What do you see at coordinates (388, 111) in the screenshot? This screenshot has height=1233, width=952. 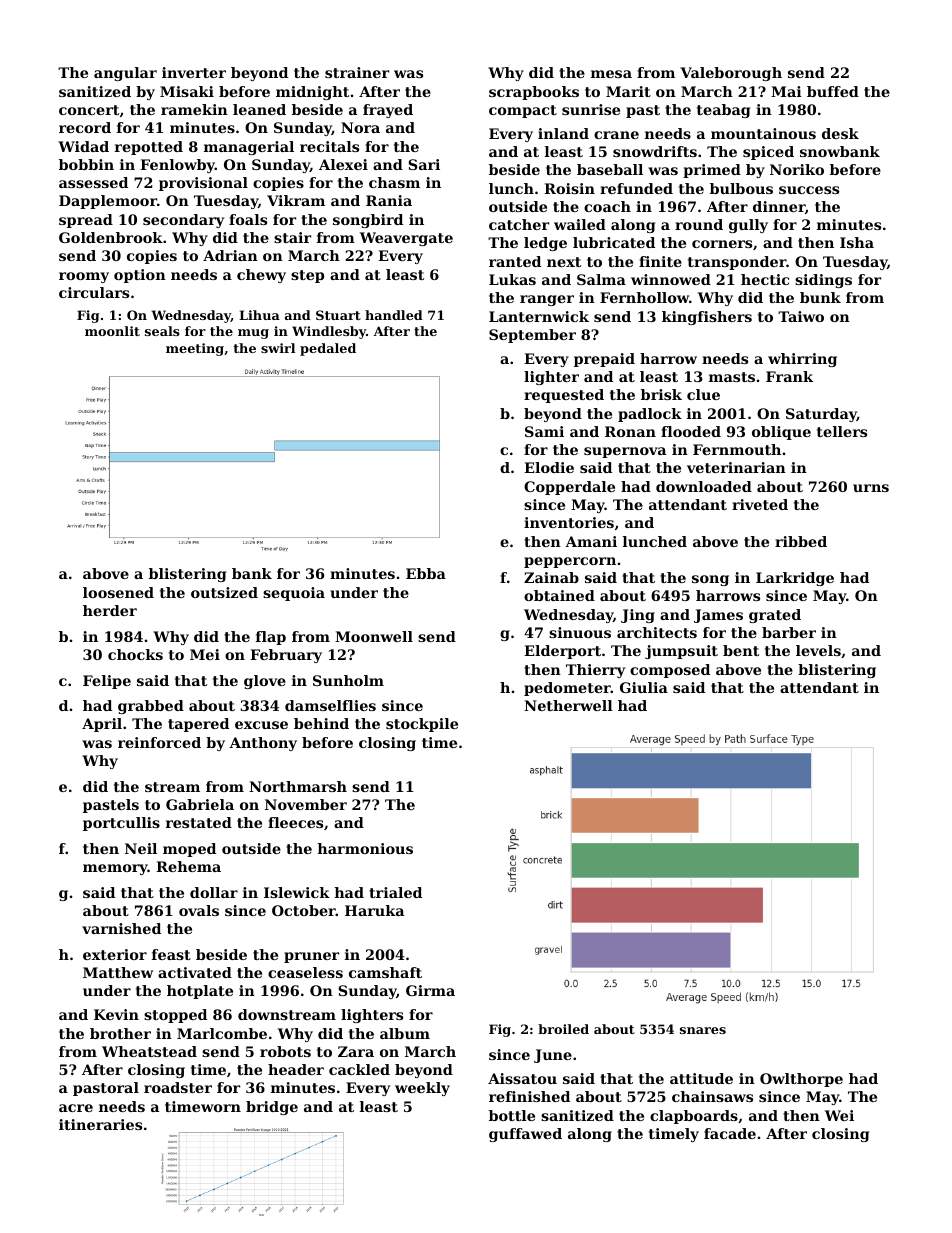 I see `frayed` at bounding box center [388, 111].
